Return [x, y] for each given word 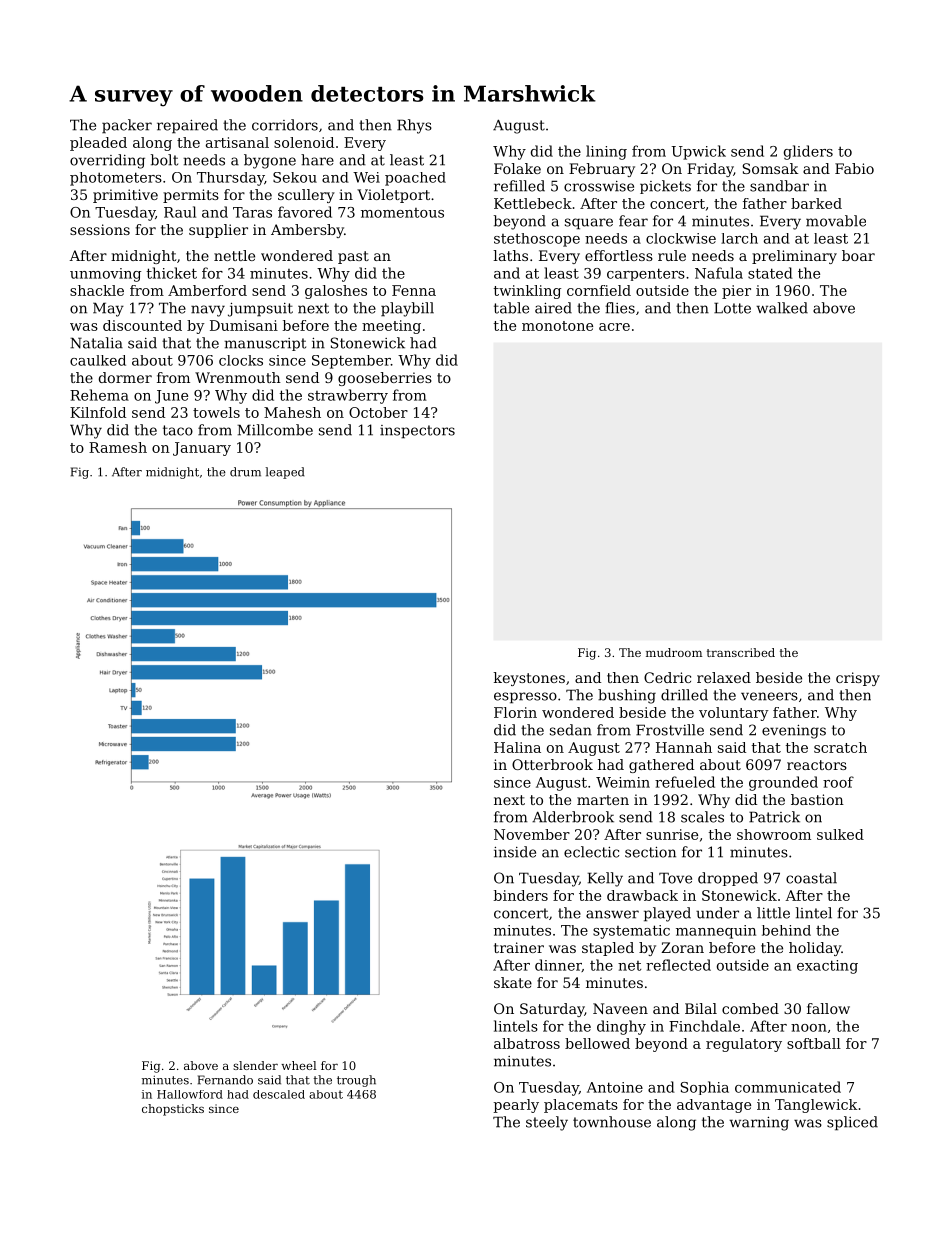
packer [127, 126]
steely [547, 1123]
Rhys [414, 126]
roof [838, 782]
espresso [525, 698]
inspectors [417, 432]
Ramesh [118, 447]
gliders [808, 152]
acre [614, 327]
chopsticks [173, 1110]
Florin [515, 712]
